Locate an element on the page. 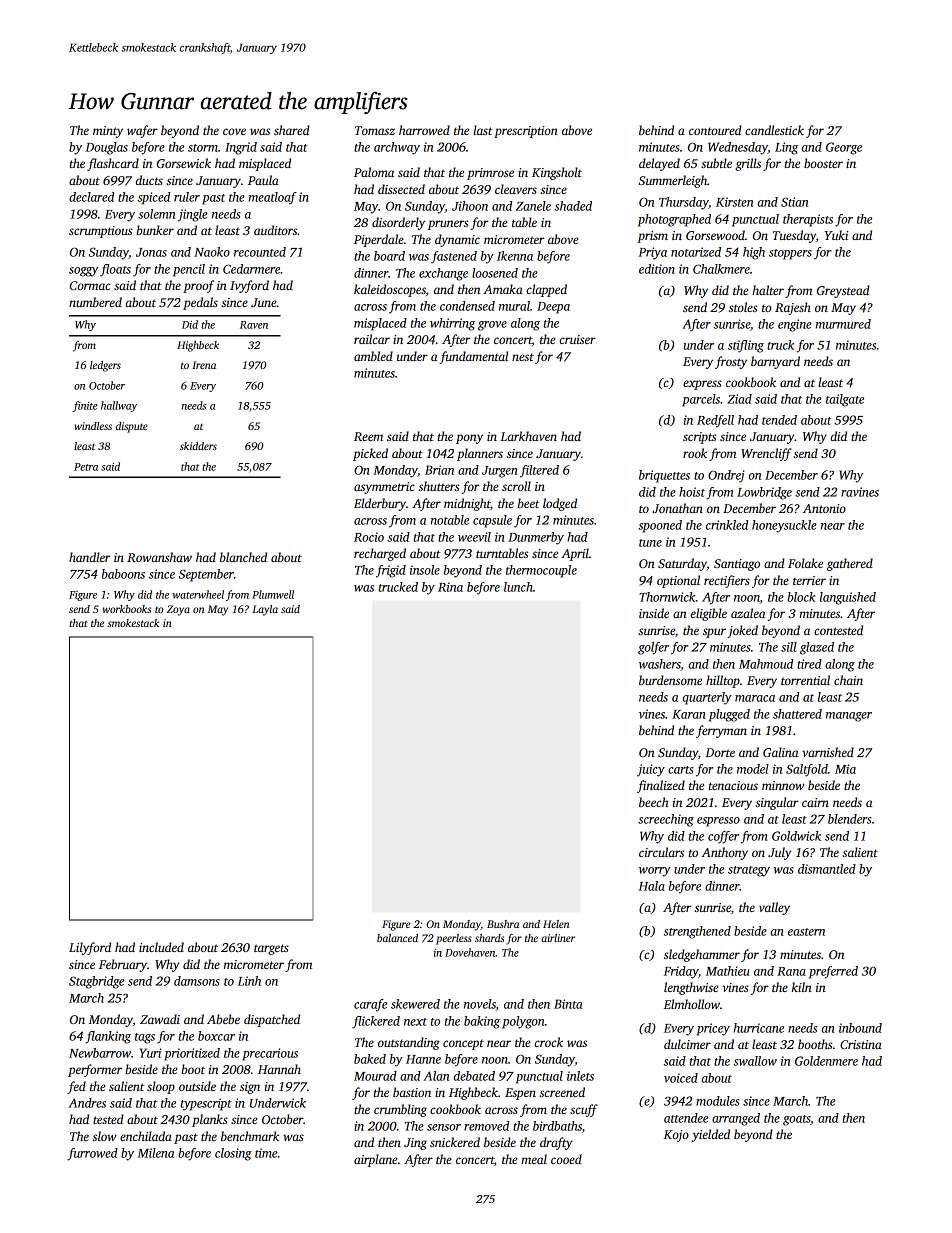 Image resolution: width=952 pixels, height=1233 pixels. Gorsewood is located at coordinates (715, 235).
